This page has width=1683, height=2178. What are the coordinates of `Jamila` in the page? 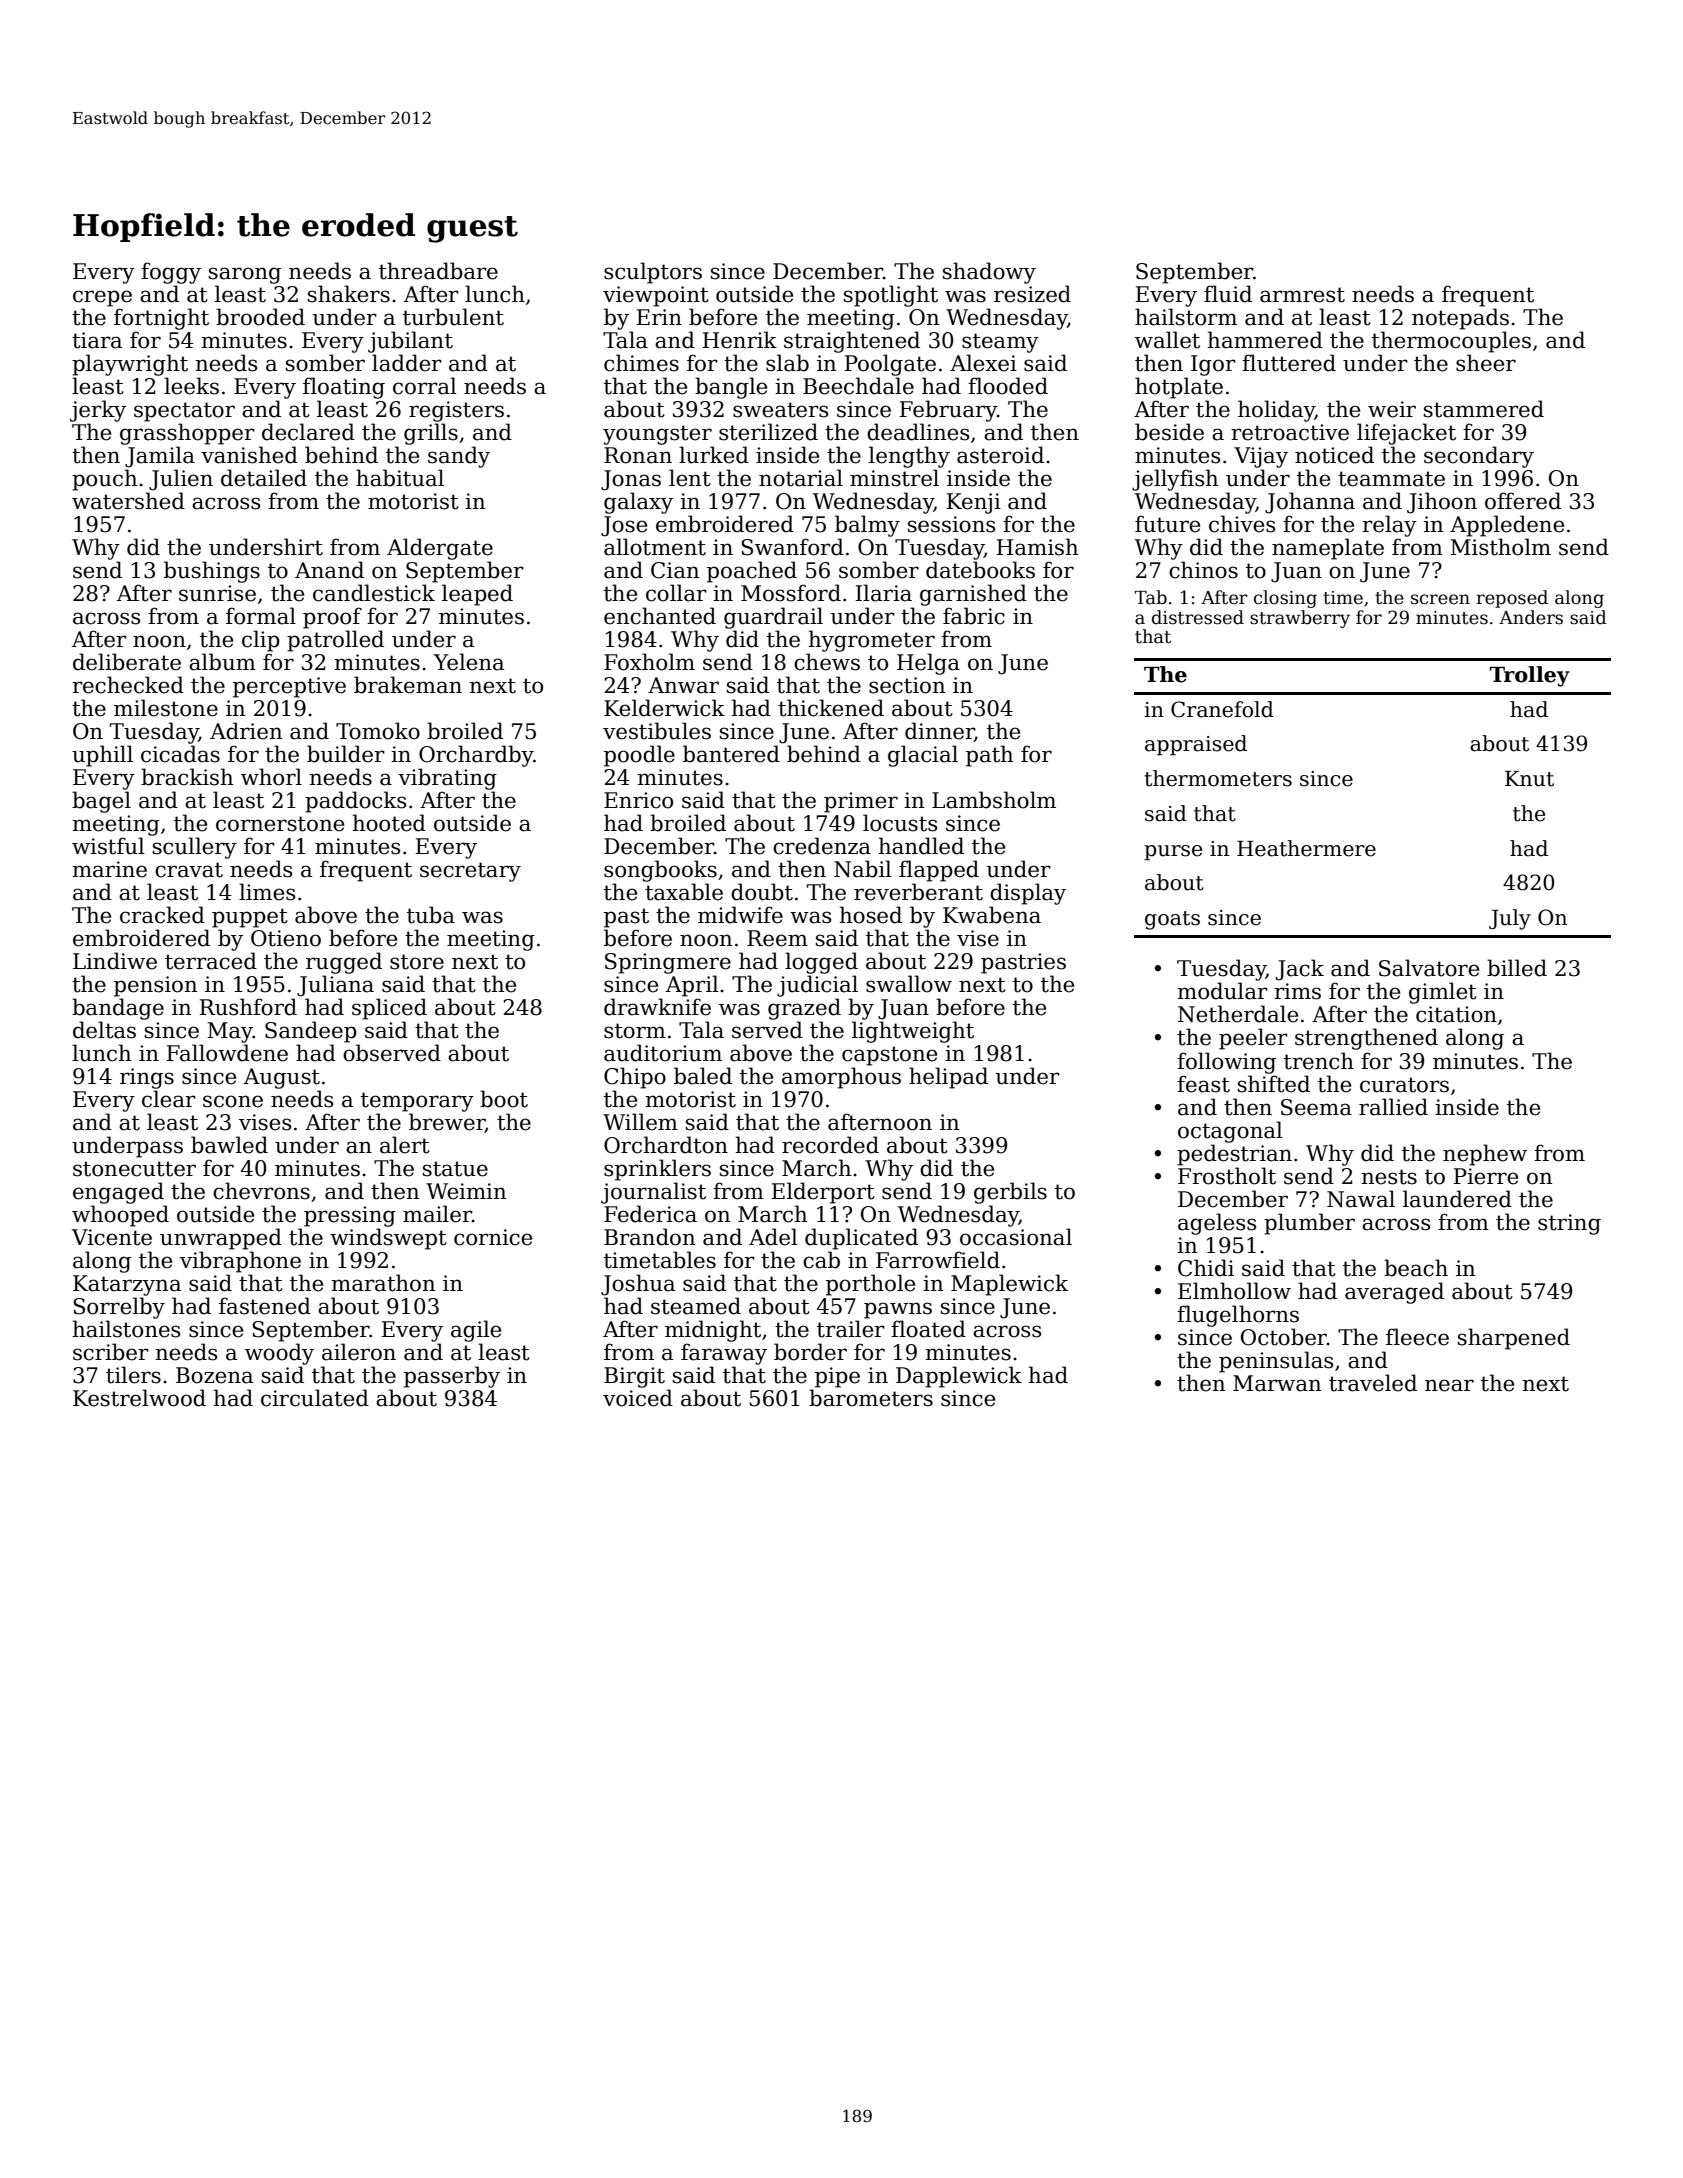 It's located at (160, 457).
